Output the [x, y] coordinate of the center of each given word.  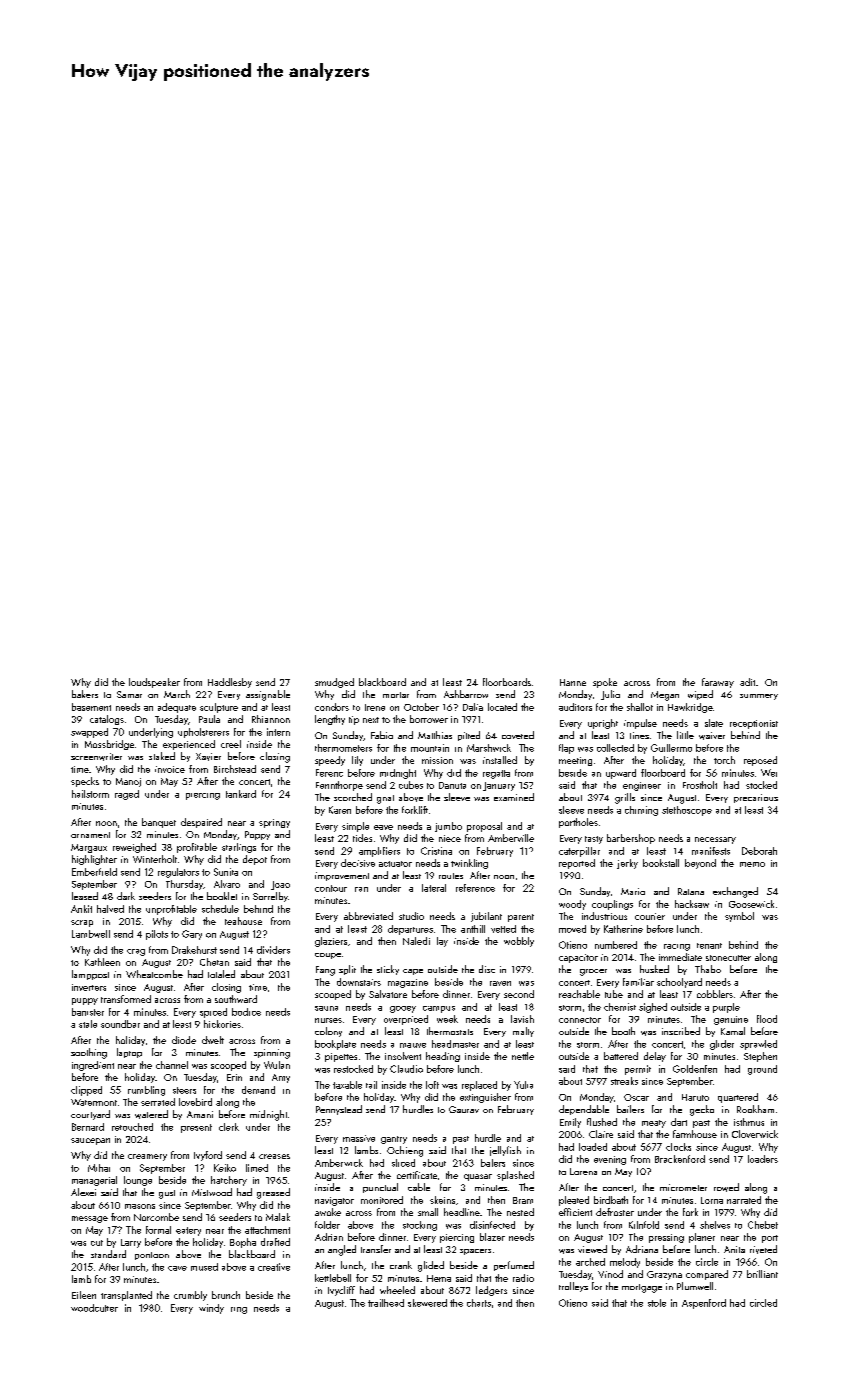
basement [91, 707]
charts [479, 1303]
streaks [624, 1081]
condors [332, 707]
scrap [82, 923]
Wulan [277, 1065]
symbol [739, 917]
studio [411, 916]
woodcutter [94, 1308]
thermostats [450, 1031]
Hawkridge [690, 708]
